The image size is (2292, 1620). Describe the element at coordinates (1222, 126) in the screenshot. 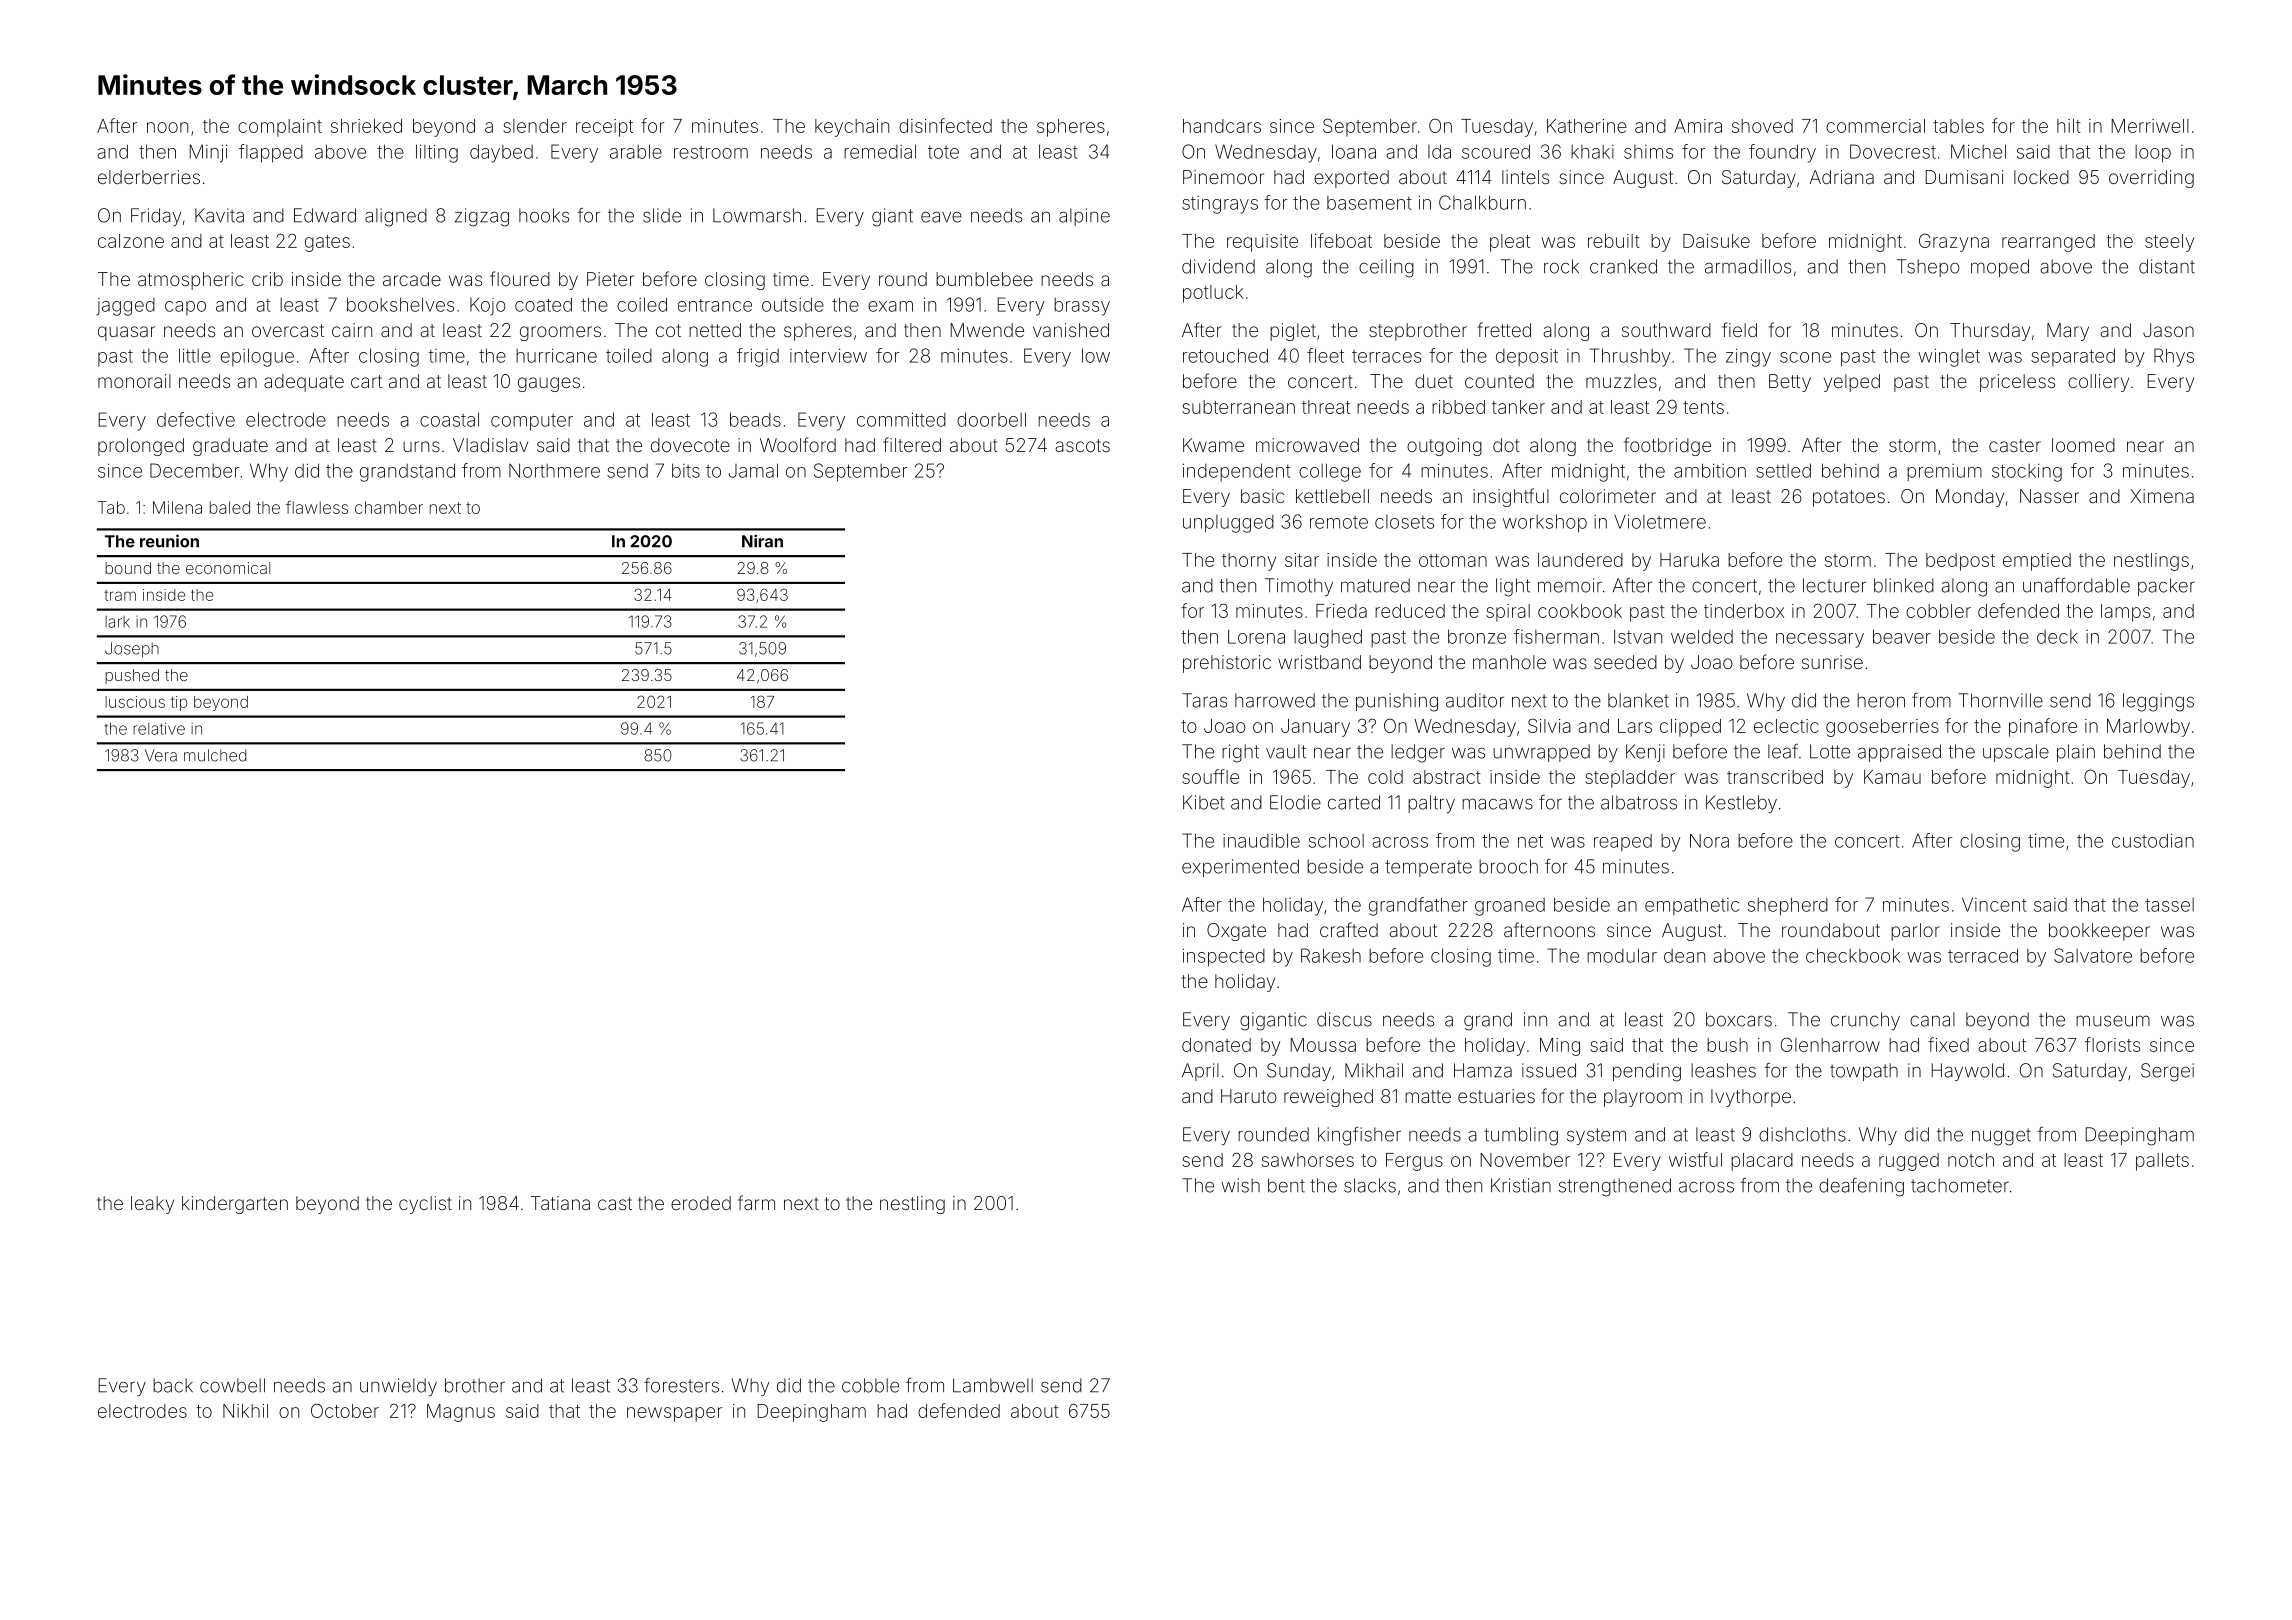

I see `handcars` at that location.
